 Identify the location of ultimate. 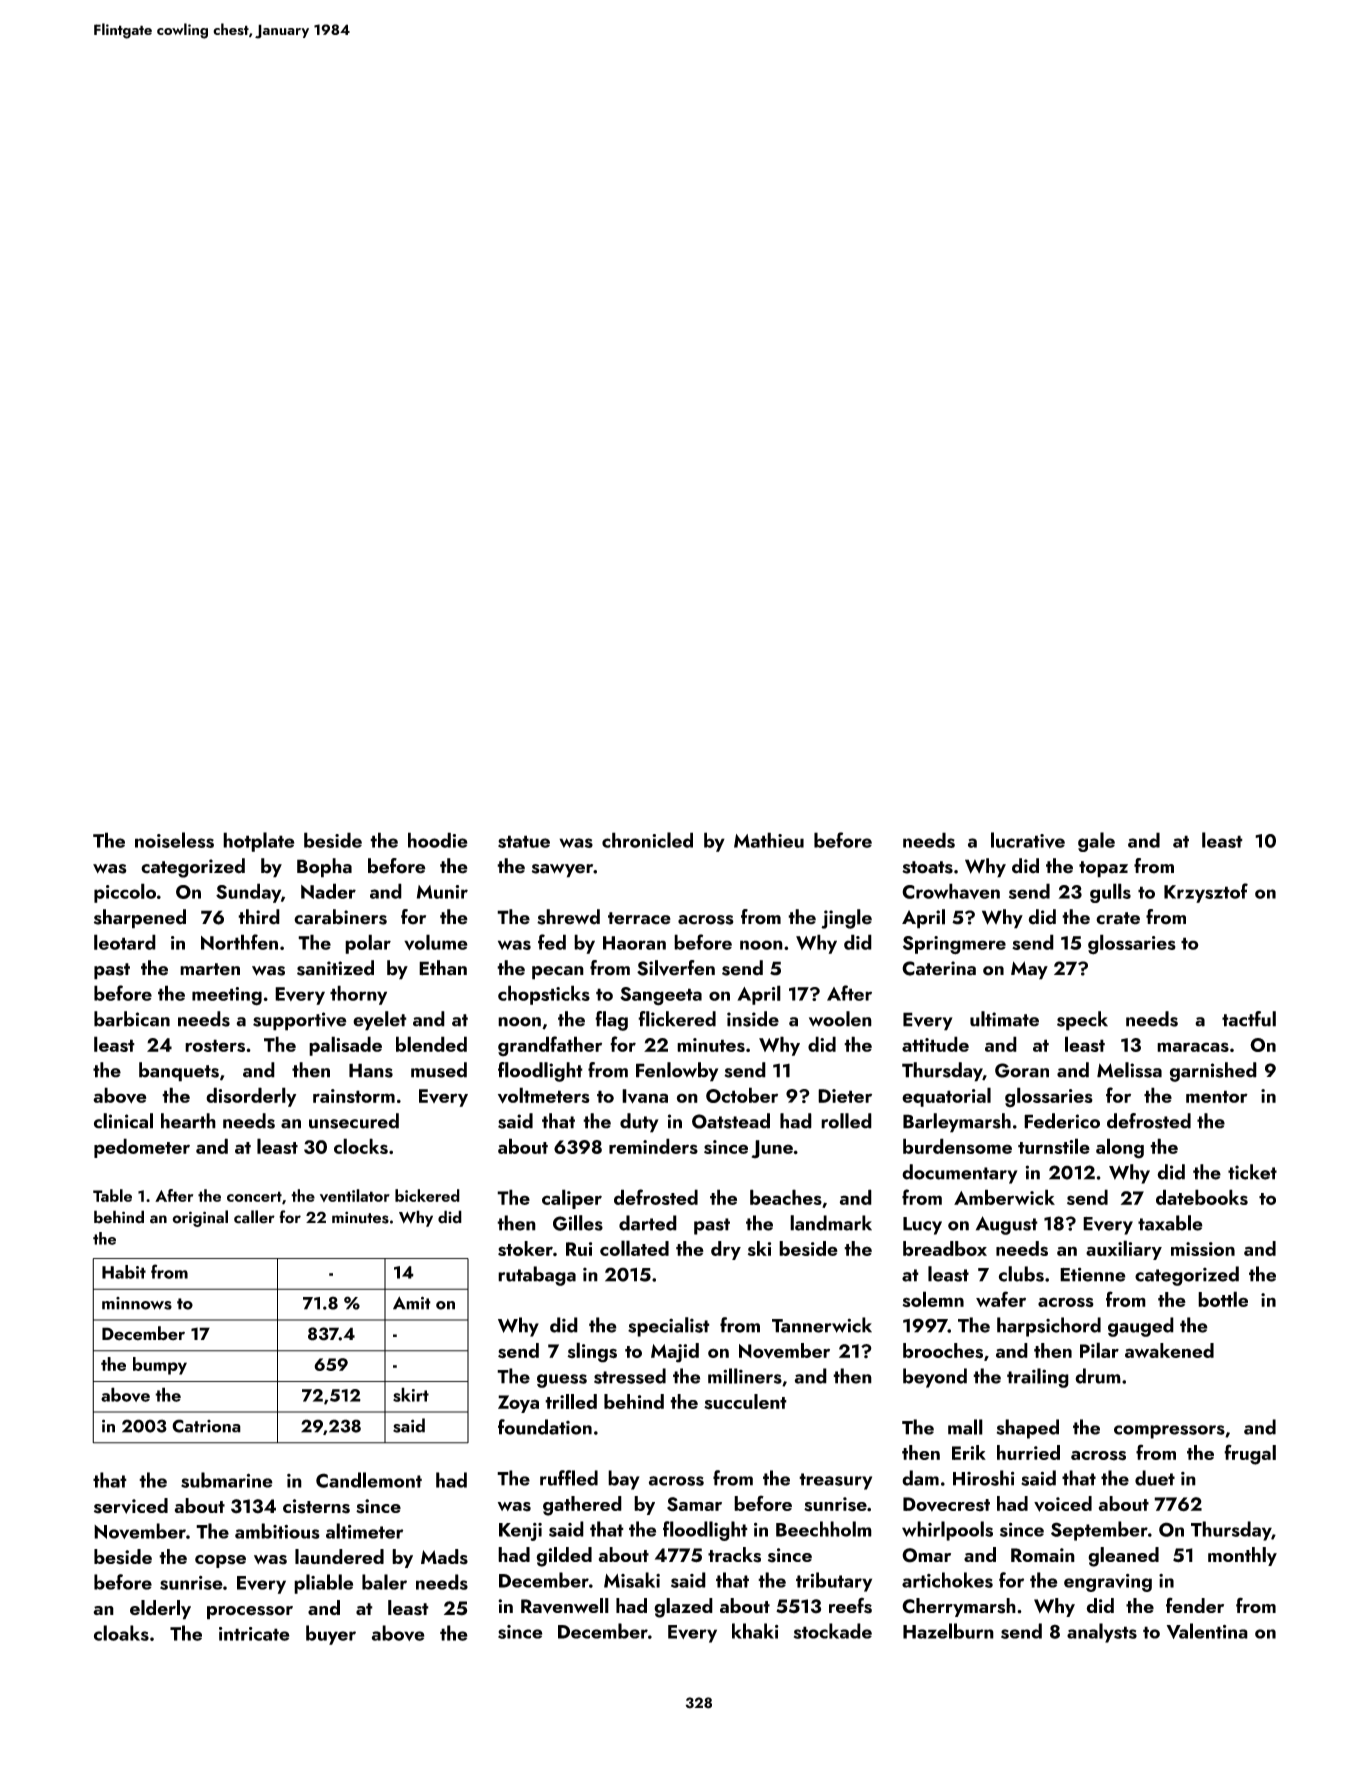
(1004, 1019).
